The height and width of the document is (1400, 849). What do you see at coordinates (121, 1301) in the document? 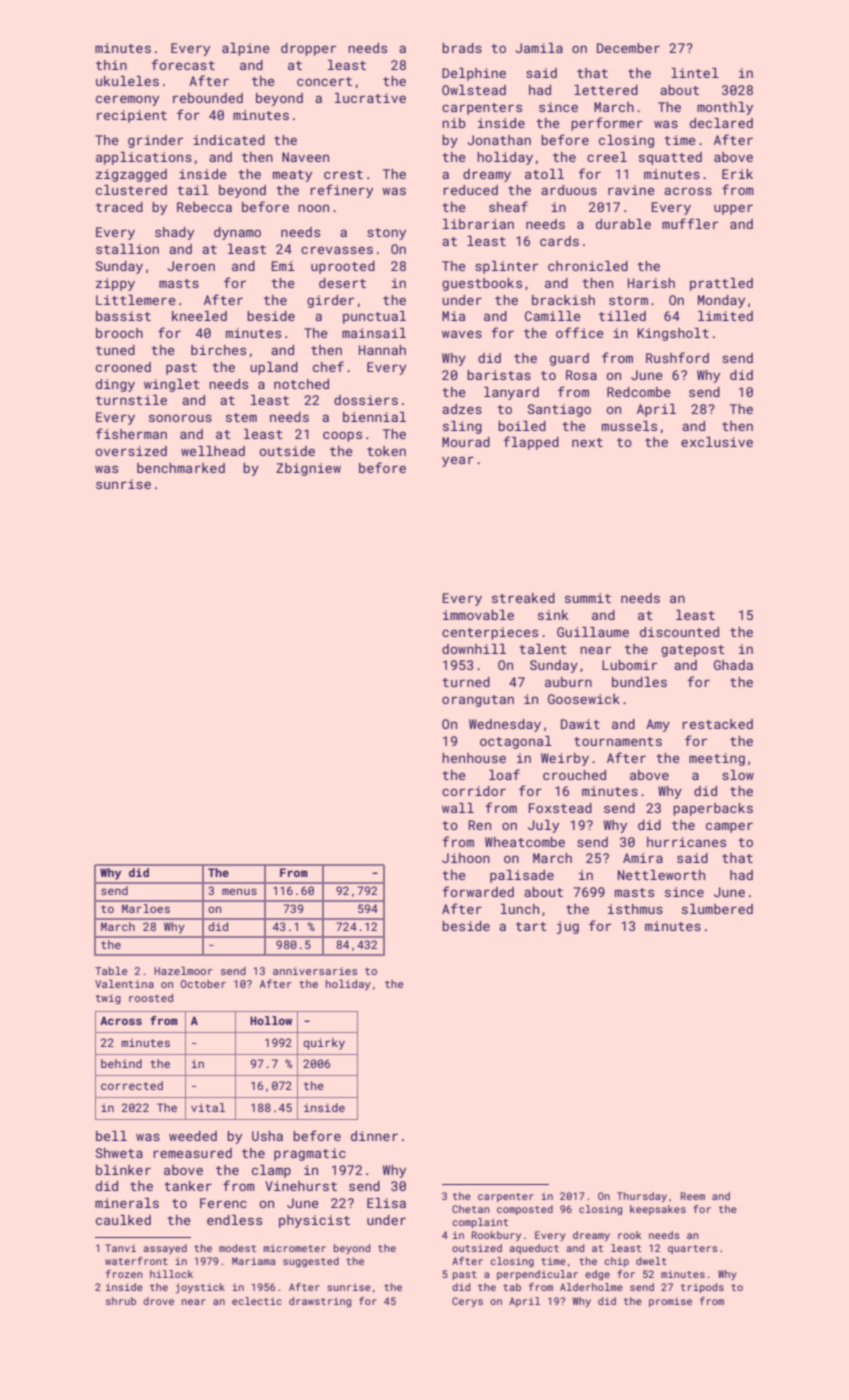
I see `shrub` at bounding box center [121, 1301].
